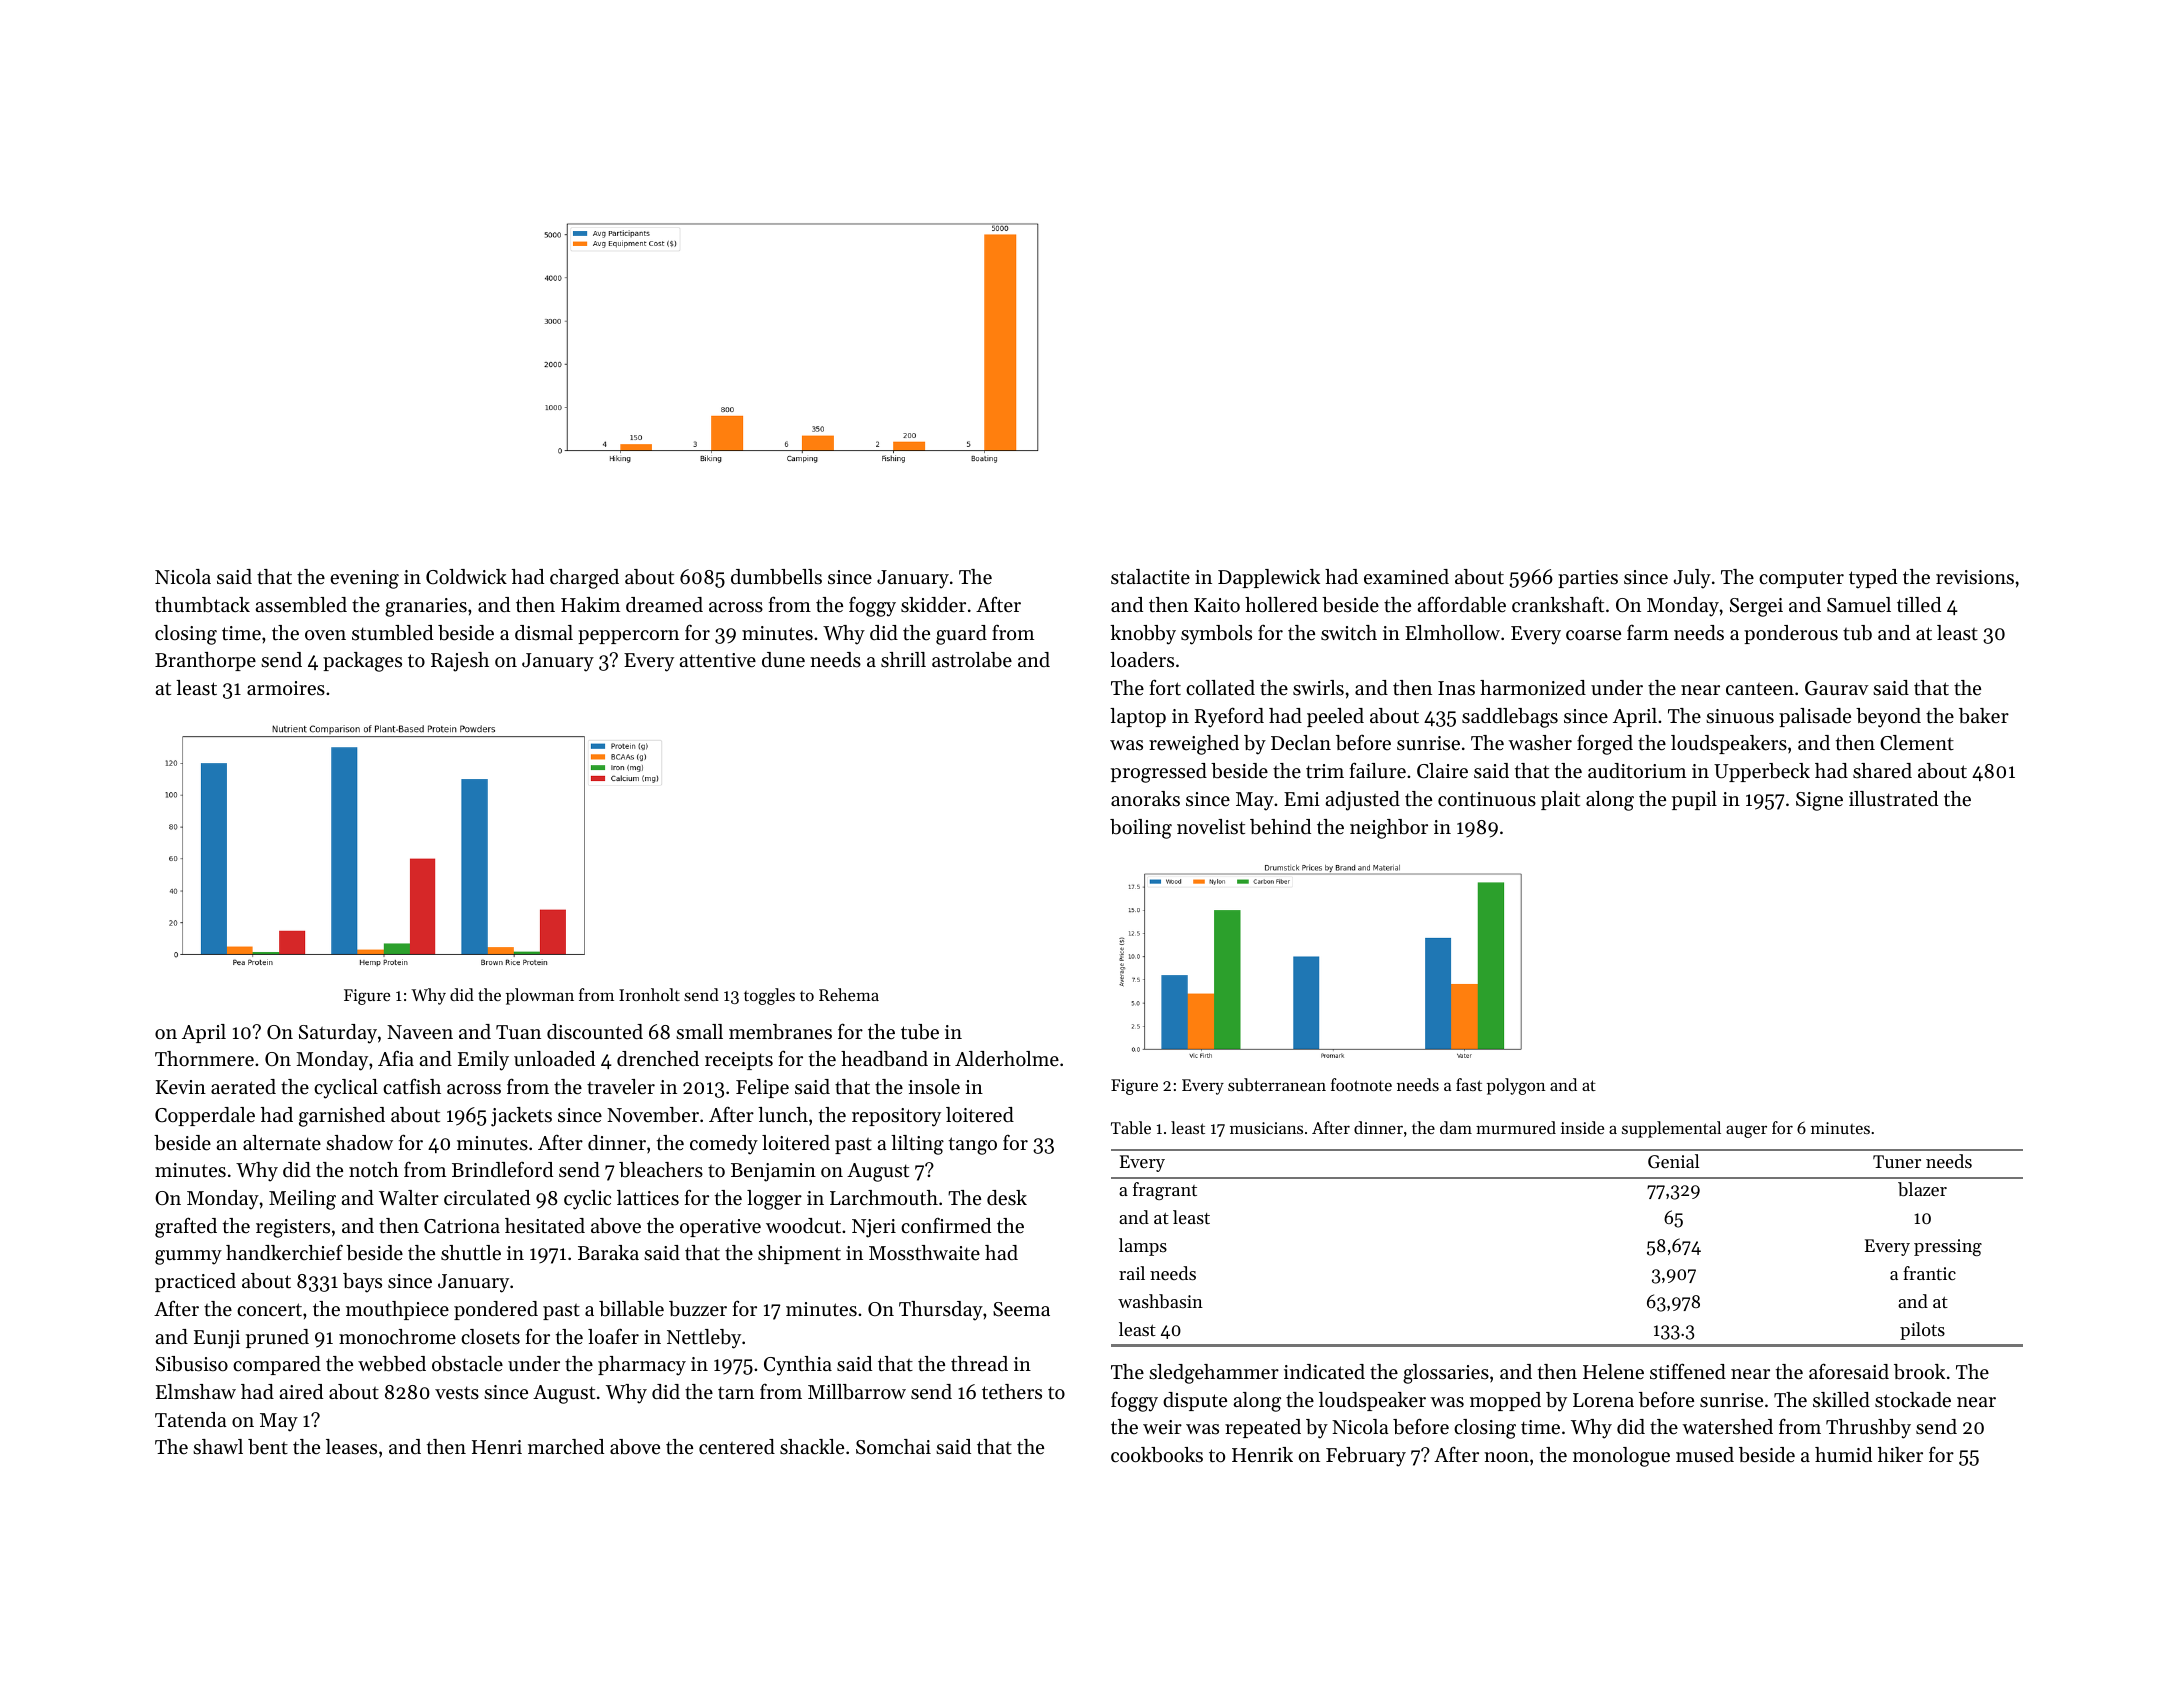 The width and height of the screenshot is (2178, 1683). I want to click on charged, so click(584, 579).
